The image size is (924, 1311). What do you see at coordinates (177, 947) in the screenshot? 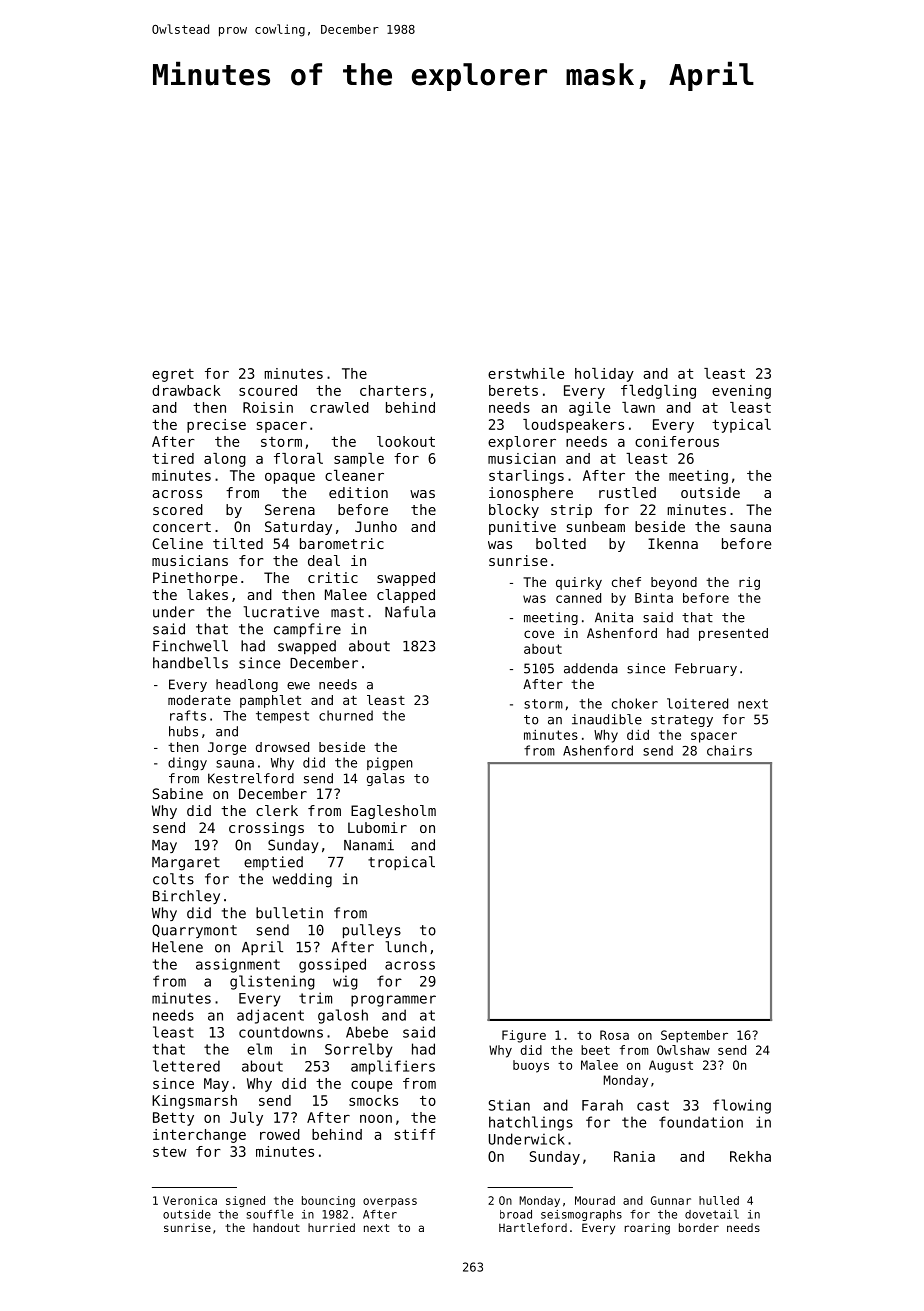
I see `Helene` at bounding box center [177, 947].
